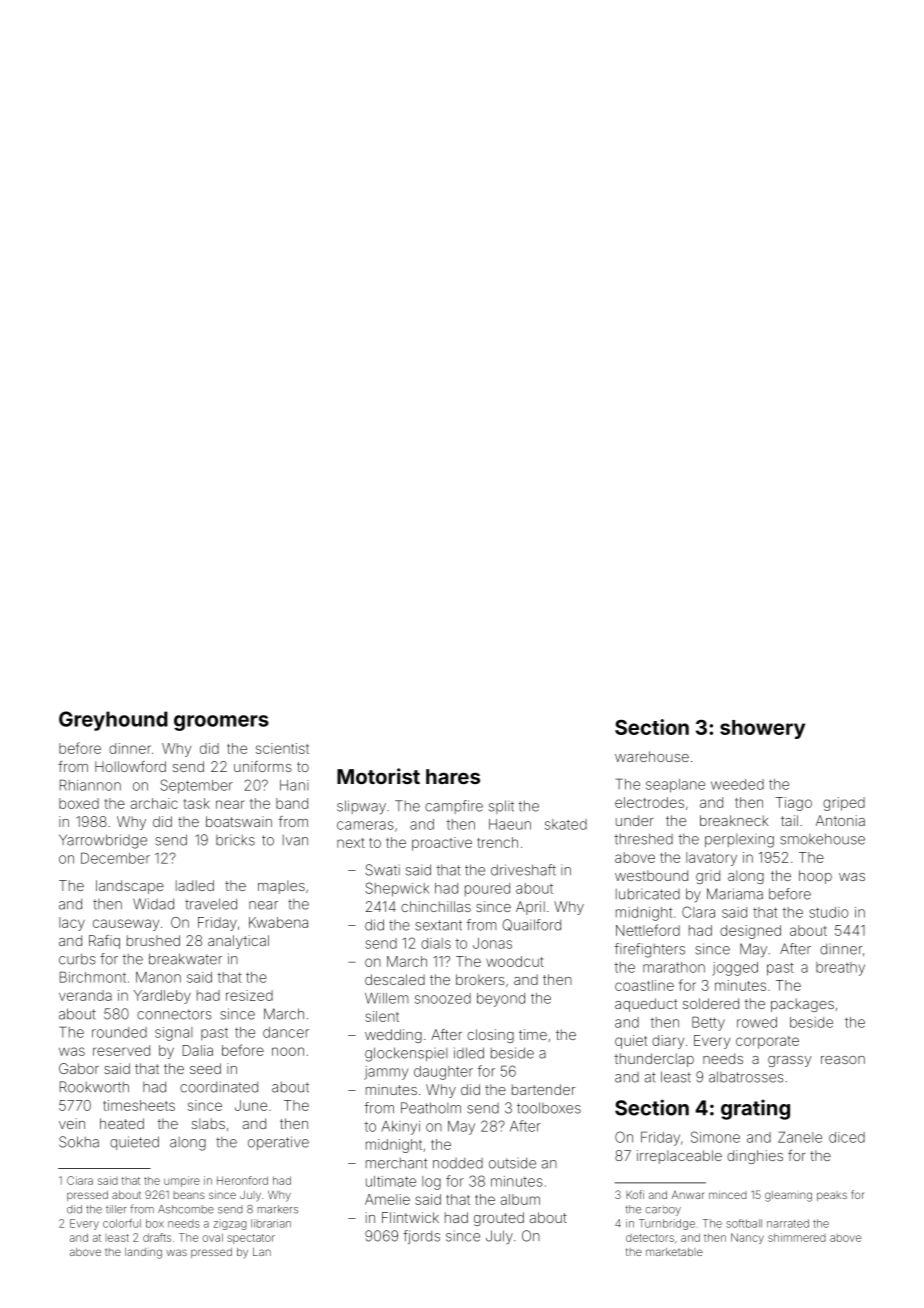  I want to click on connectors, so click(174, 1014).
